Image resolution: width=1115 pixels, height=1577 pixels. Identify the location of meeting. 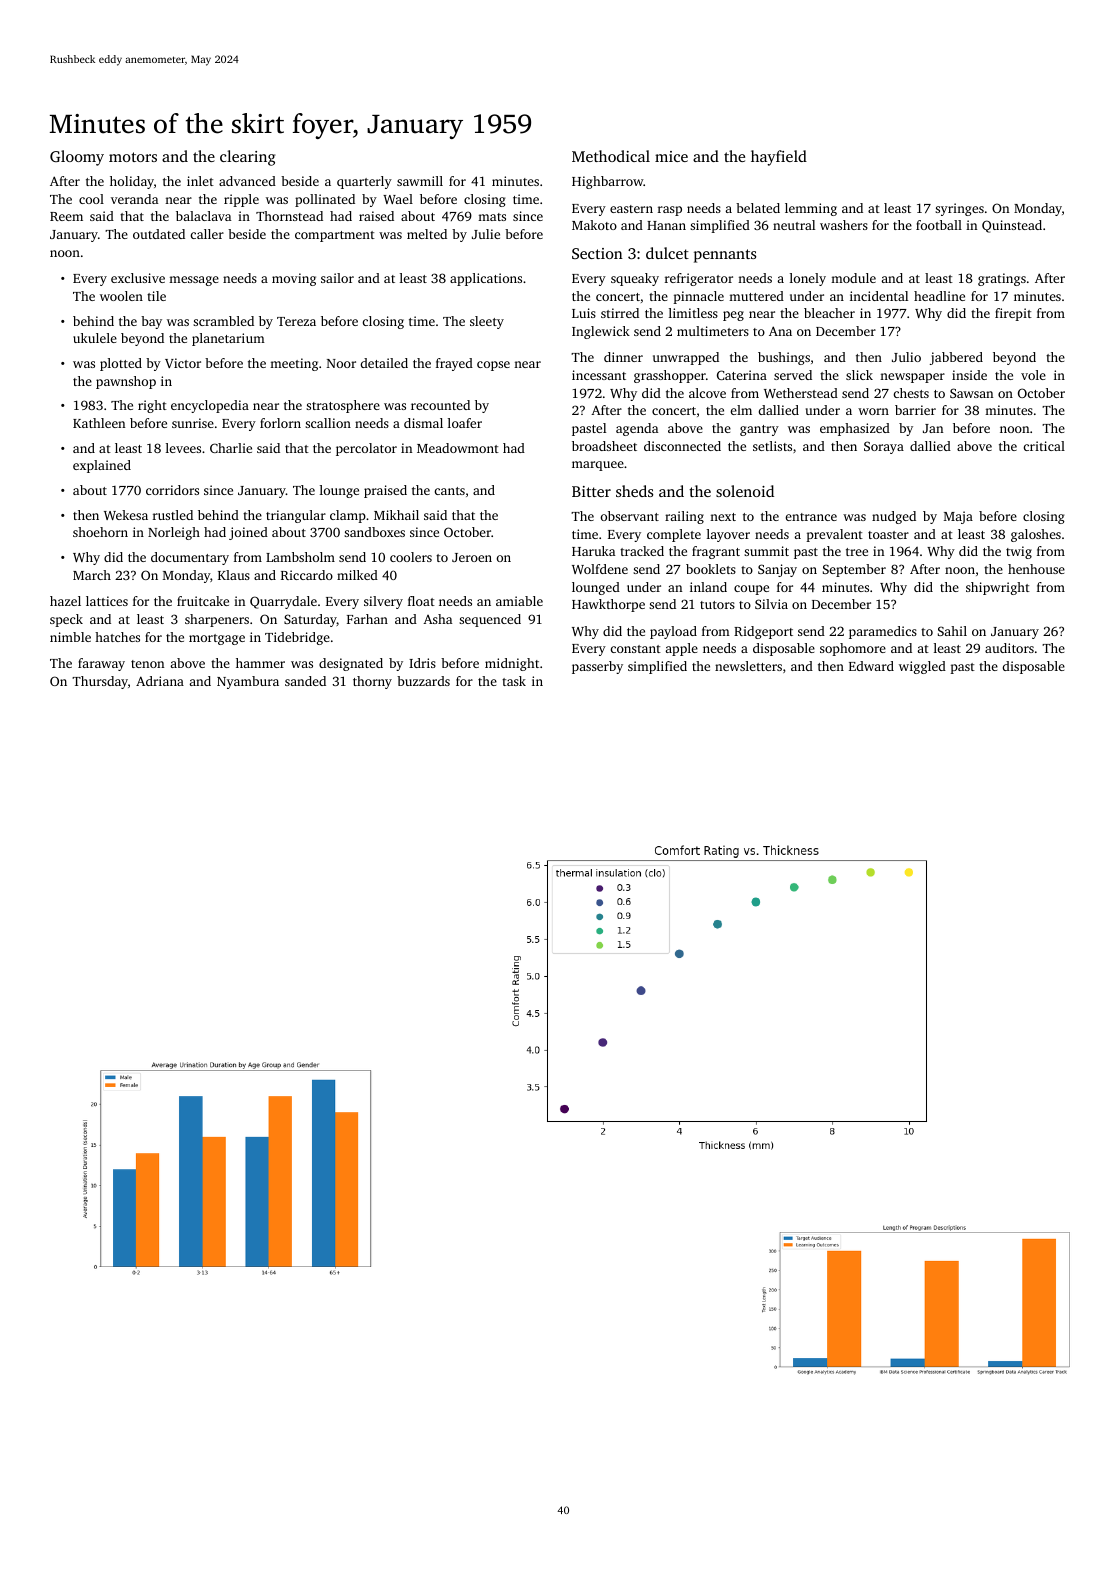
(294, 364).
